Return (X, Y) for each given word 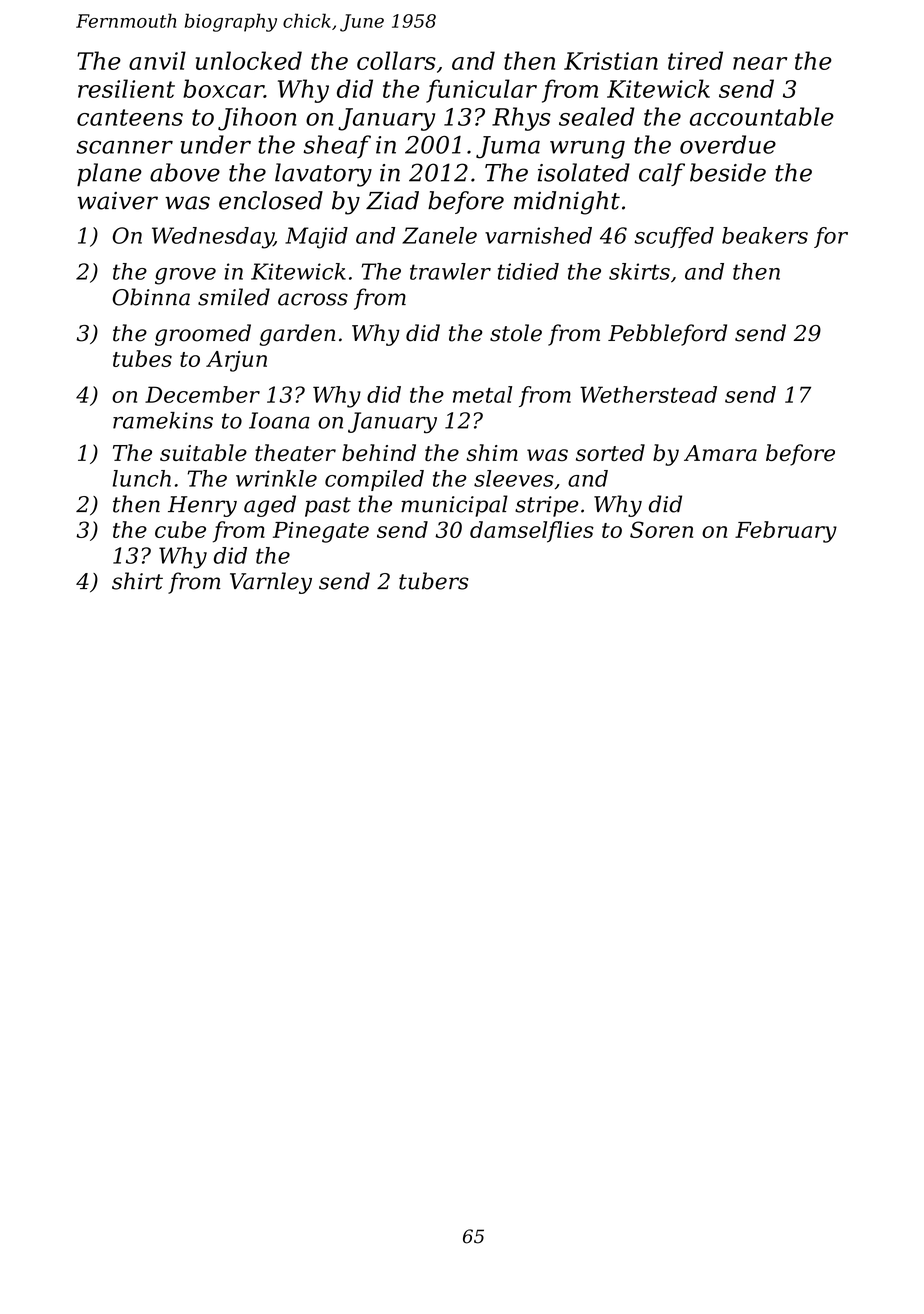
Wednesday (213, 238)
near (760, 63)
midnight (567, 203)
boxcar (223, 88)
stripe (547, 506)
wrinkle (276, 478)
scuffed (674, 237)
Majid (316, 238)
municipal (454, 506)
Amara (720, 453)
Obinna (151, 297)
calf (662, 174)
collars (396, 60)
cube (180, 529)
